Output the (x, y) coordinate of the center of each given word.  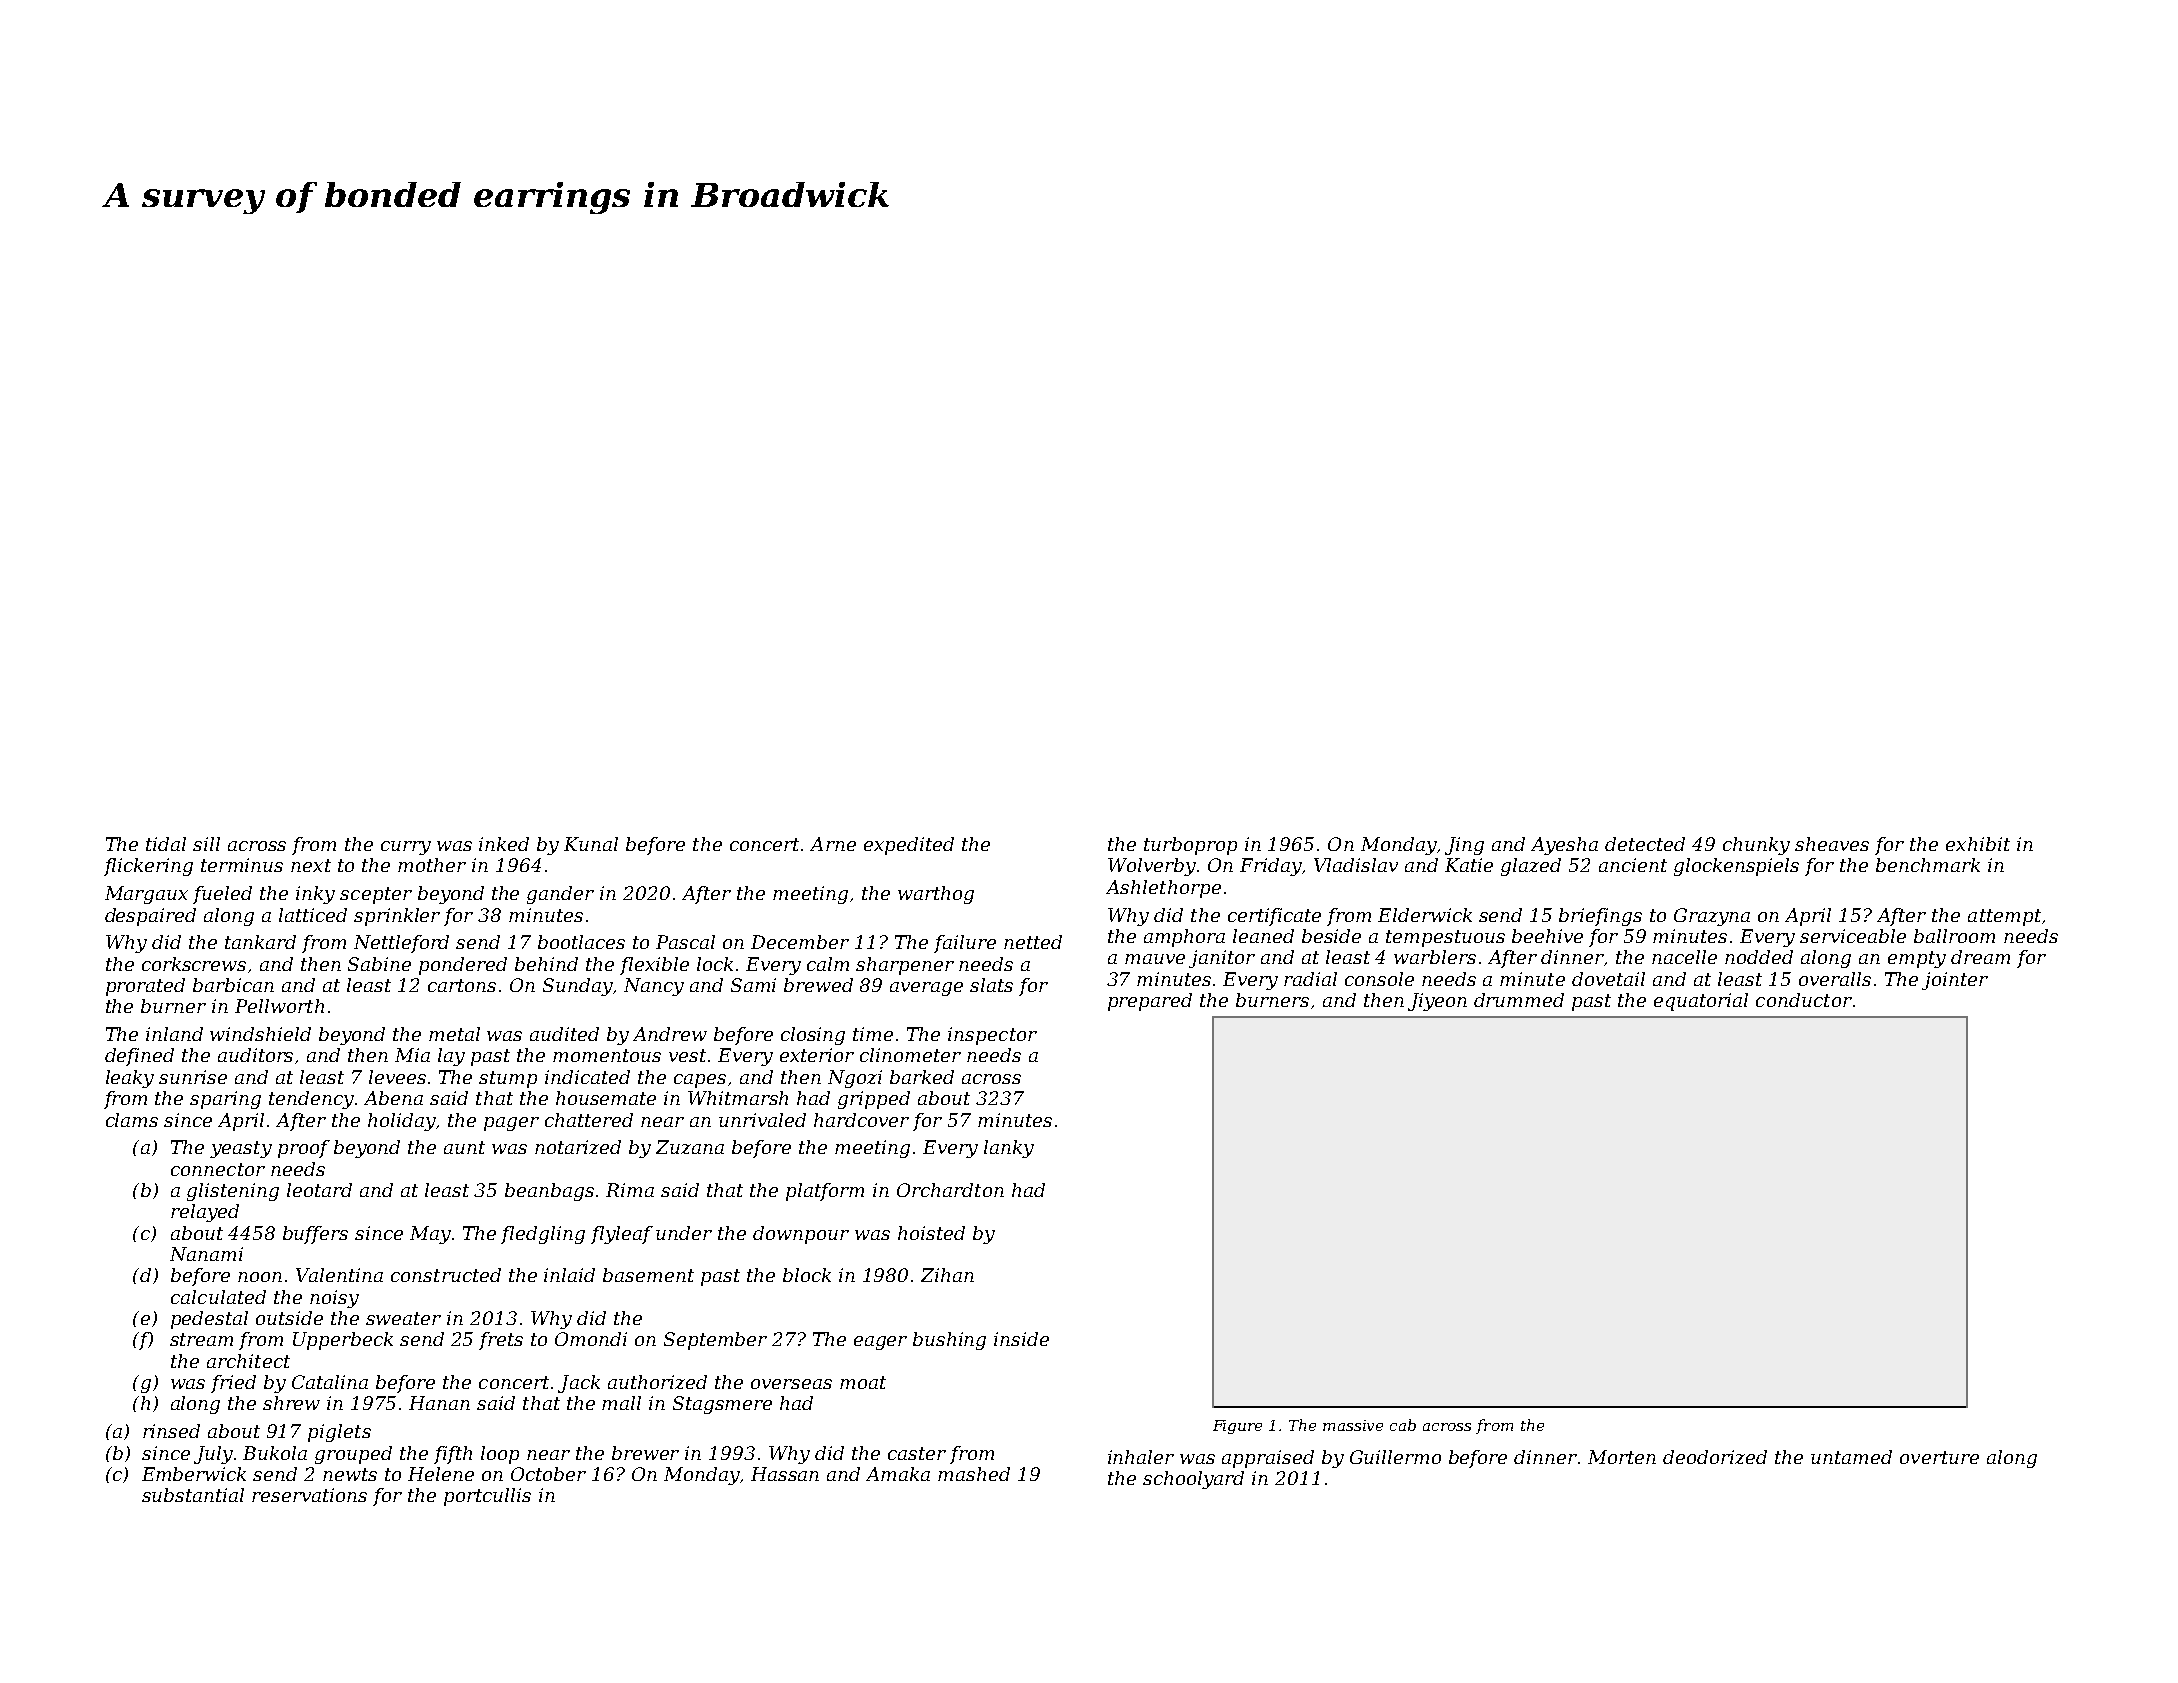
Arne (833, 844)
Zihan (947, 1275)
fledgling (543, 1235)
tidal (166, 844)
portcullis (487, 1497)
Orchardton (950, 1190)
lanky (1009, 1149)
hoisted (931, 1233)
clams (132, 1120)
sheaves (1832, 844)
